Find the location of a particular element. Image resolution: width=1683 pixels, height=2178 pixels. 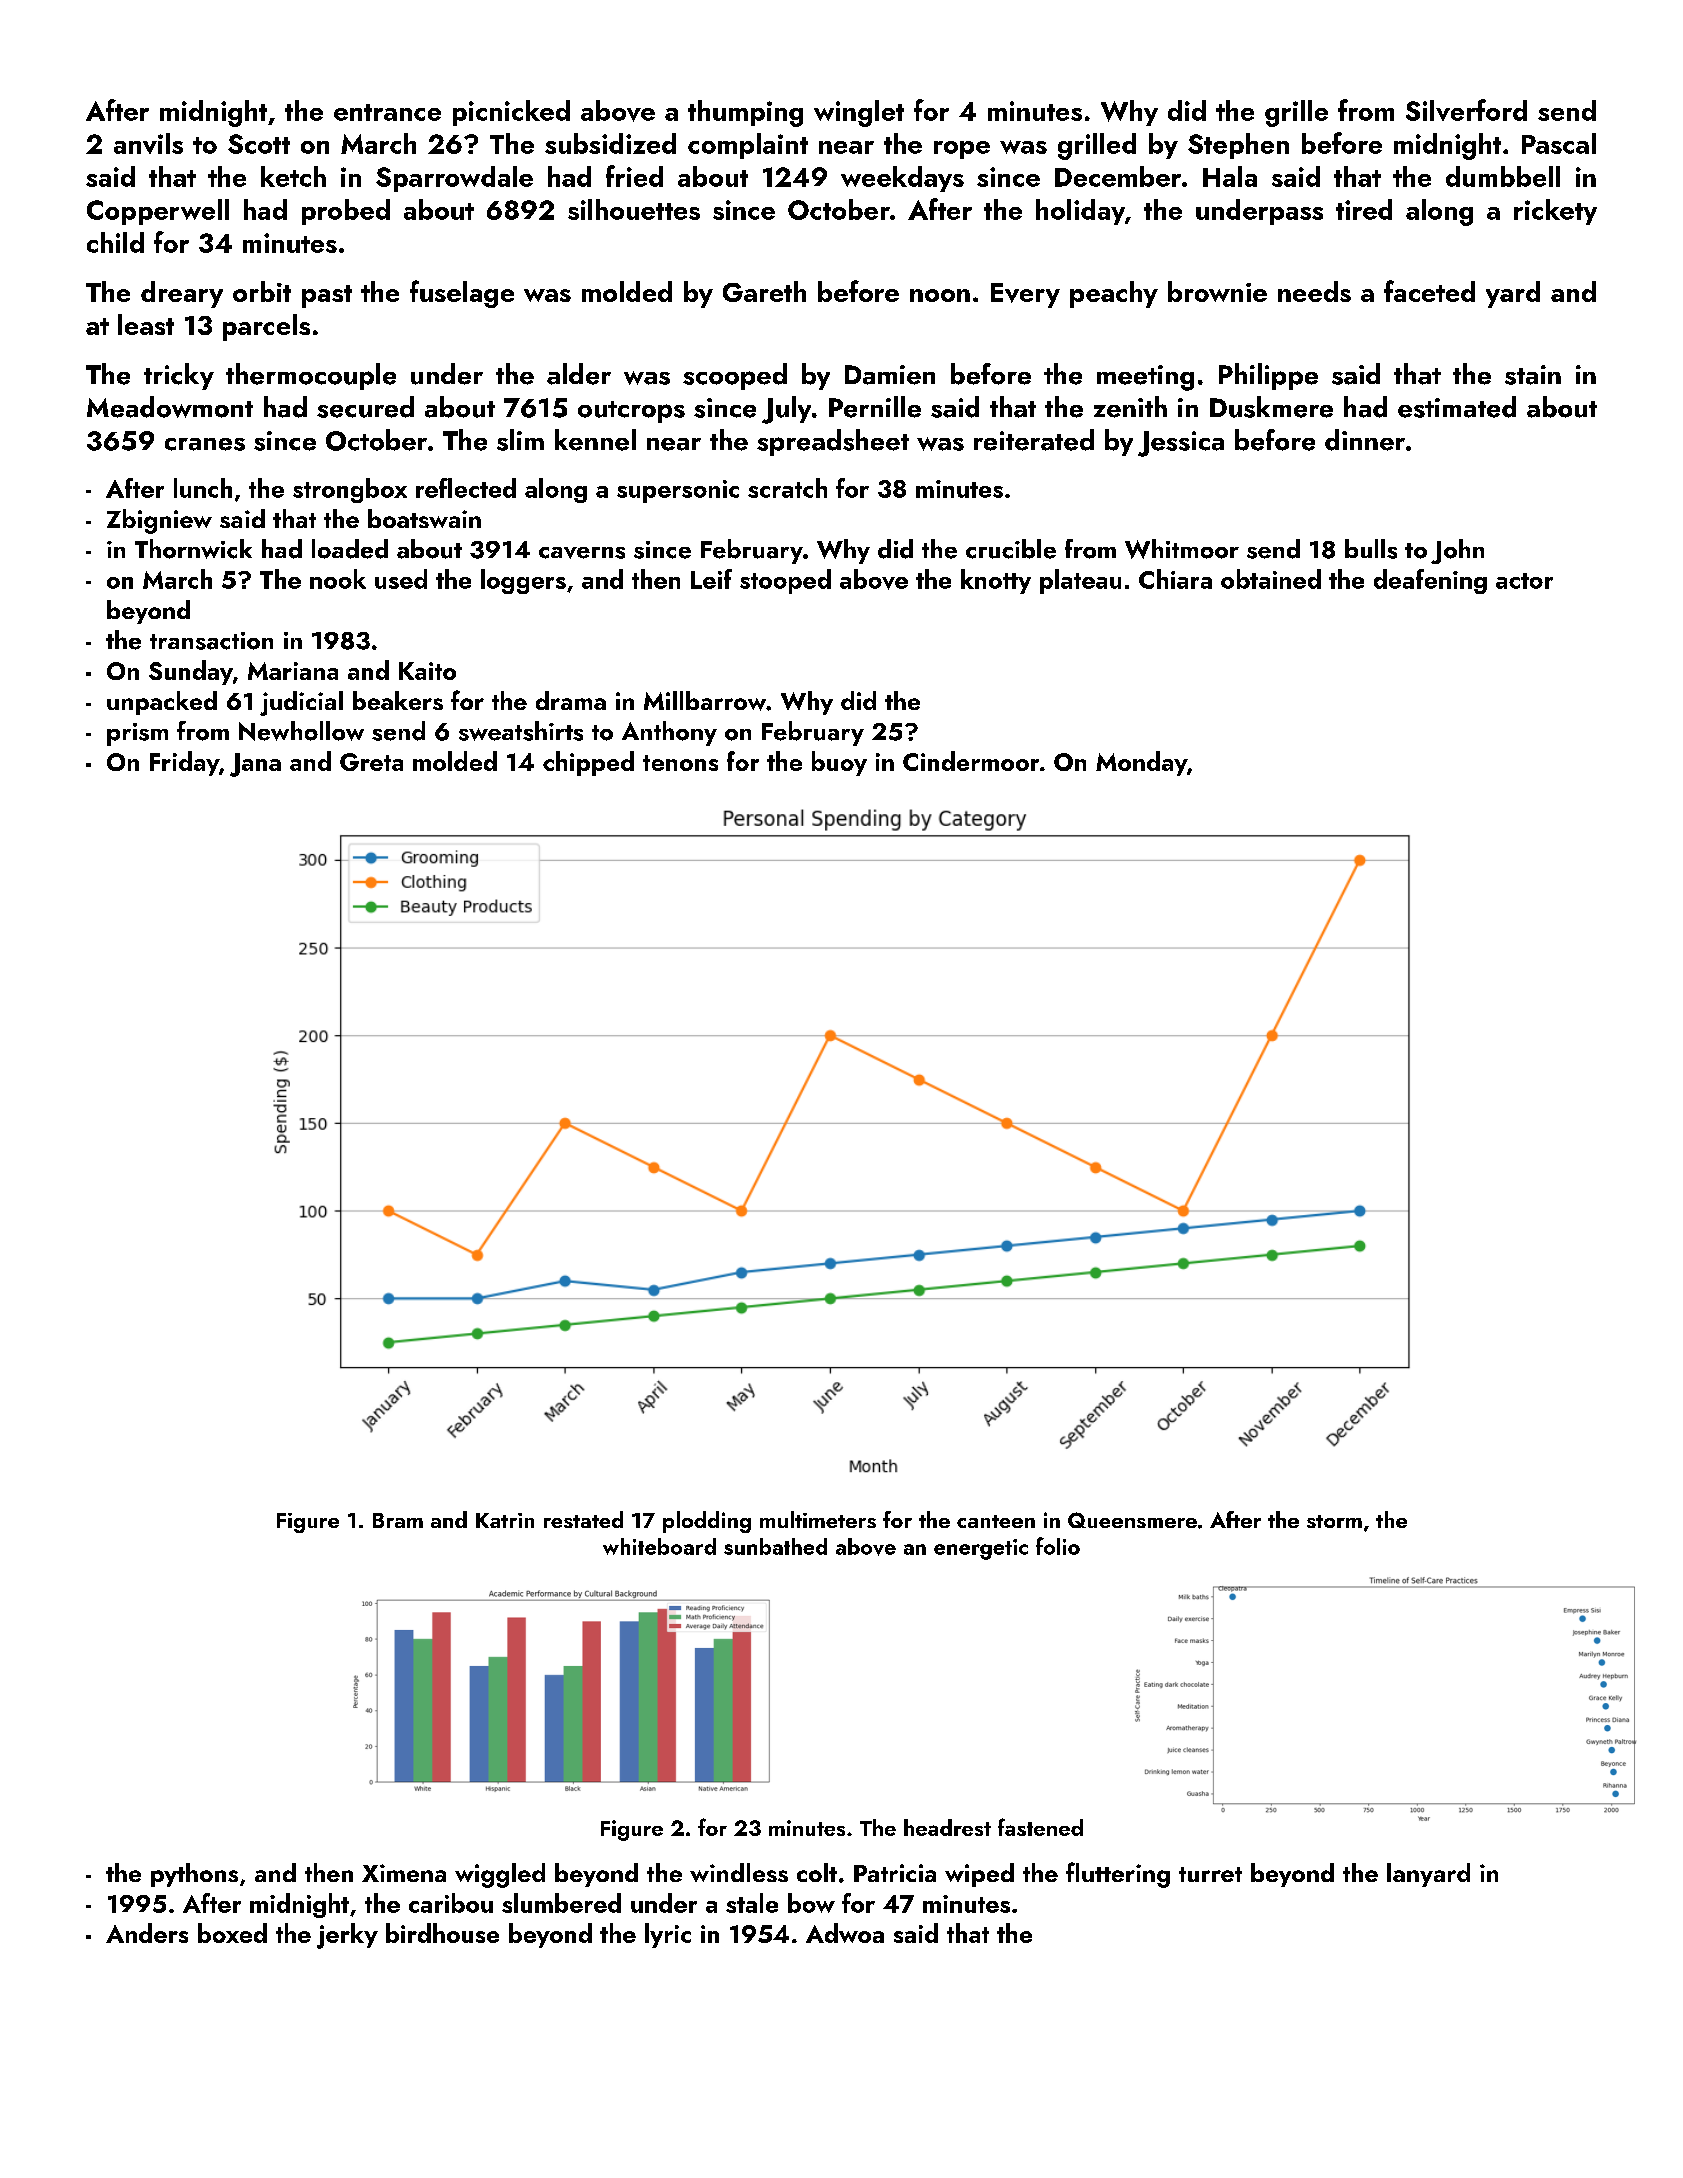

buoy is located at coordinates (839, 763).
